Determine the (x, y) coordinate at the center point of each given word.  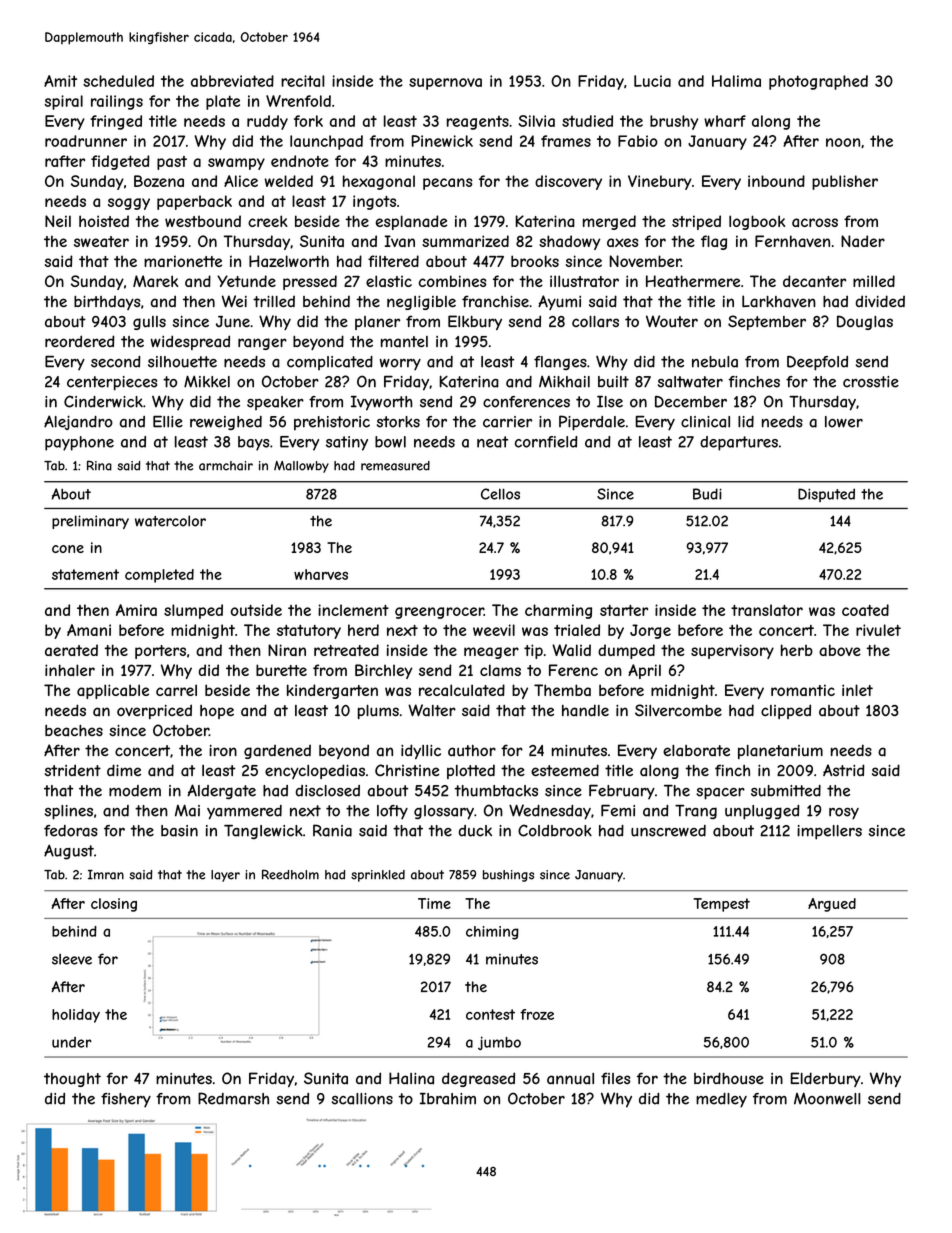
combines (453, 281)
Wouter (672, 321)
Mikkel (207, 381)
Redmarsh (233, 1098)
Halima (736, 81)
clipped (786, 711)
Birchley (383, 671)
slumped (193, 611)
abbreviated (232, 81)
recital (302, 81)
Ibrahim (448, 1098)
